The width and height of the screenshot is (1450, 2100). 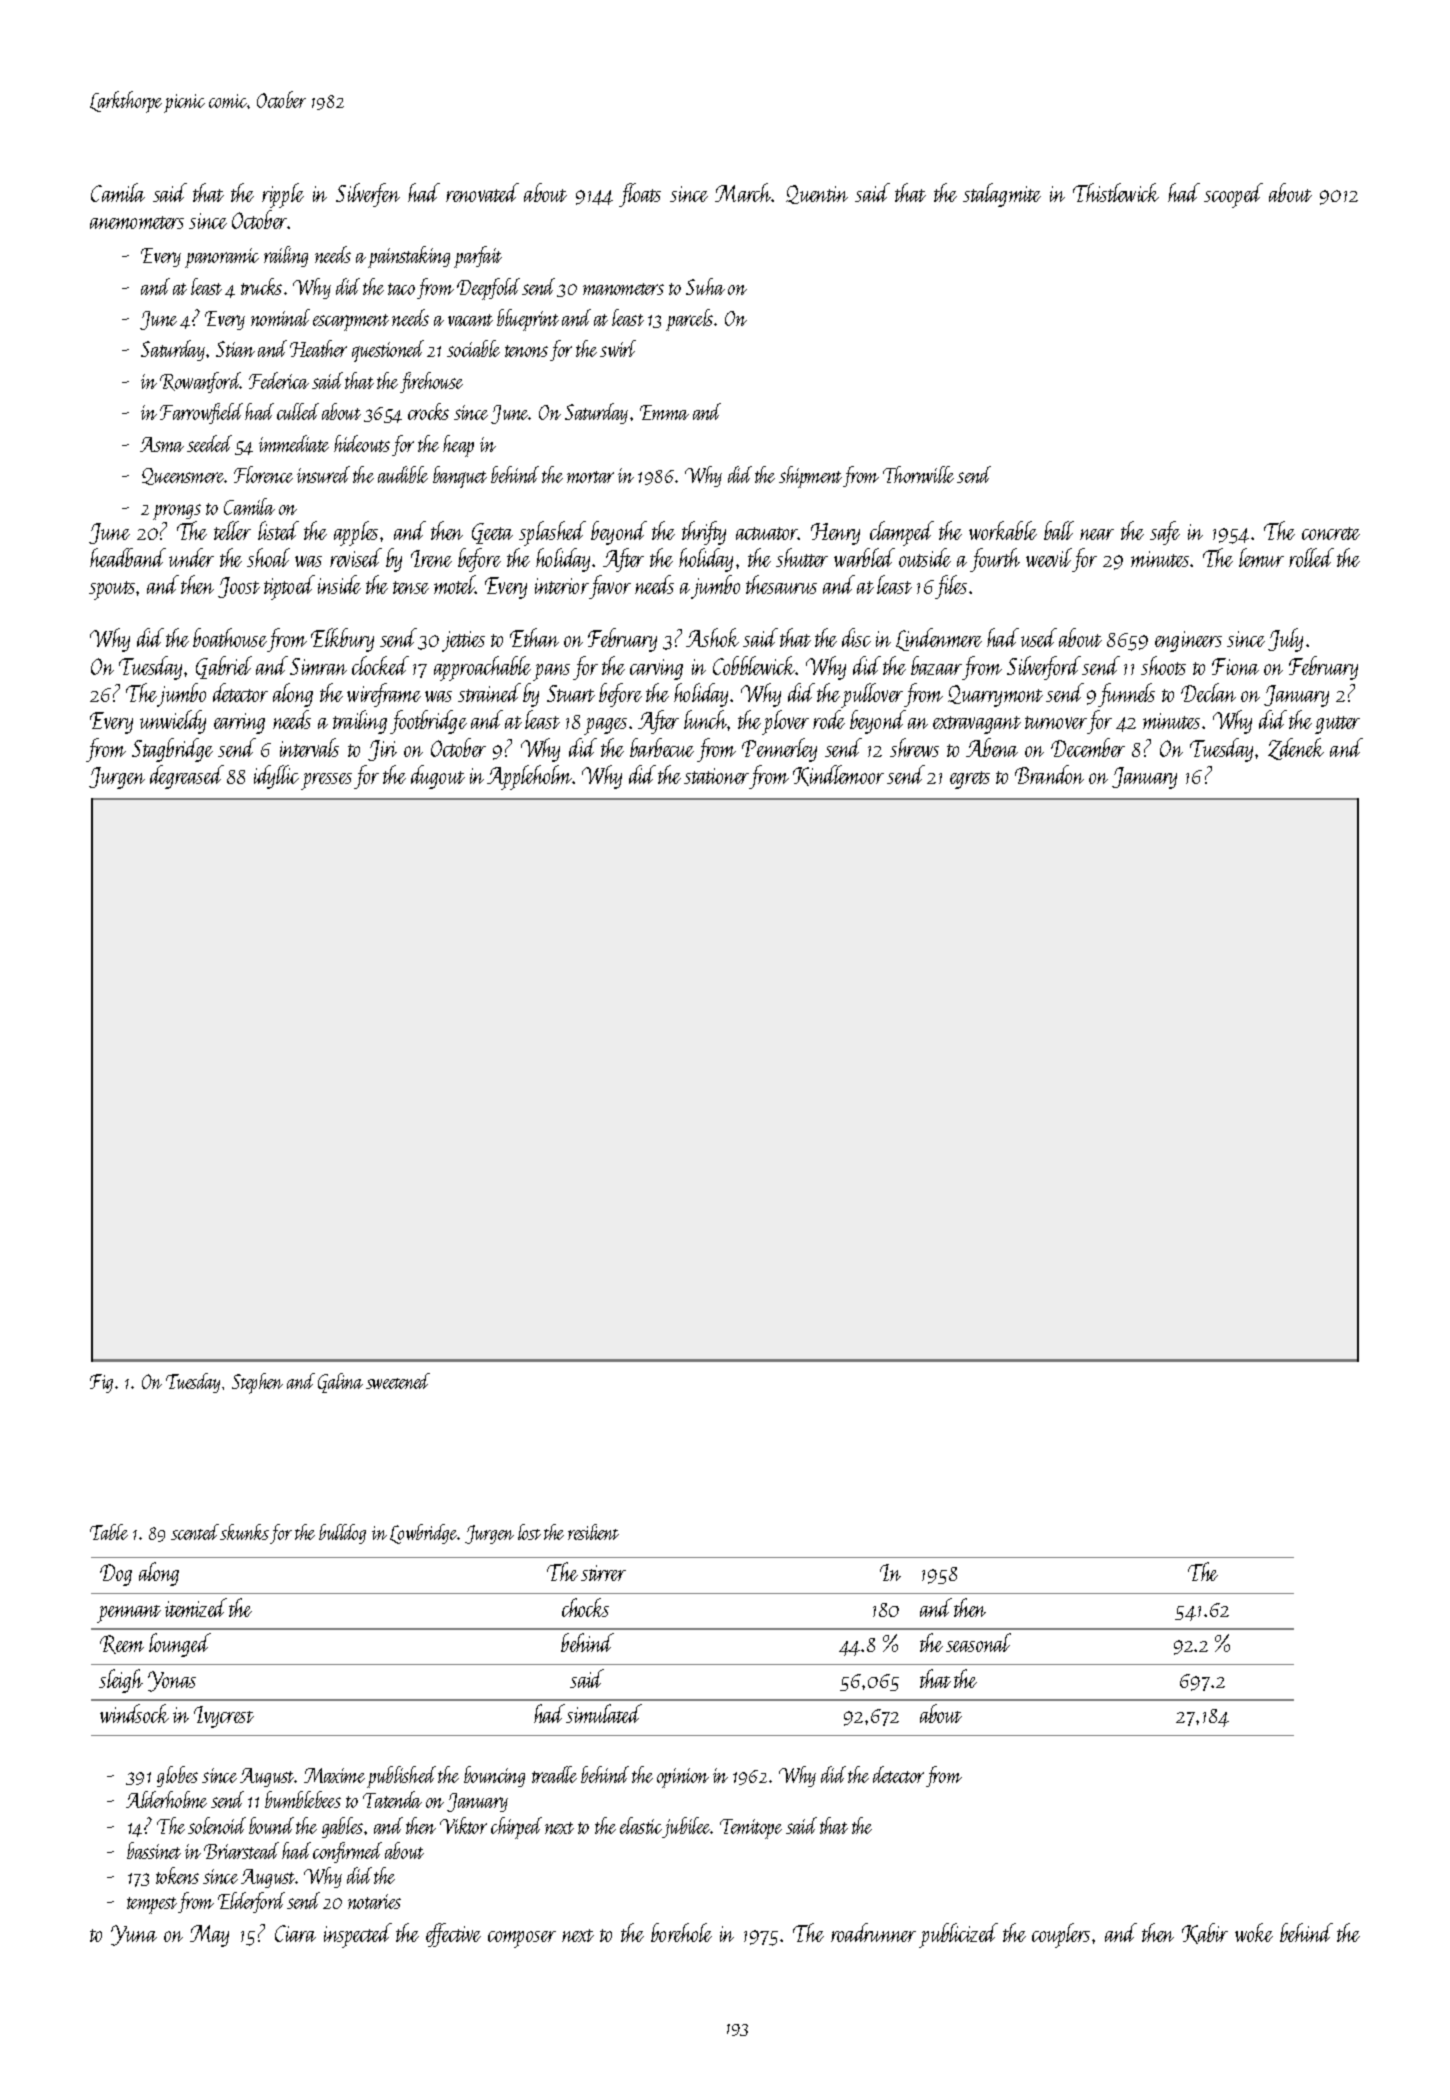 What do you see at coordinates (1233, 195) in the screenshot?
I see `scooped` at bounding box center [1233, 195].
